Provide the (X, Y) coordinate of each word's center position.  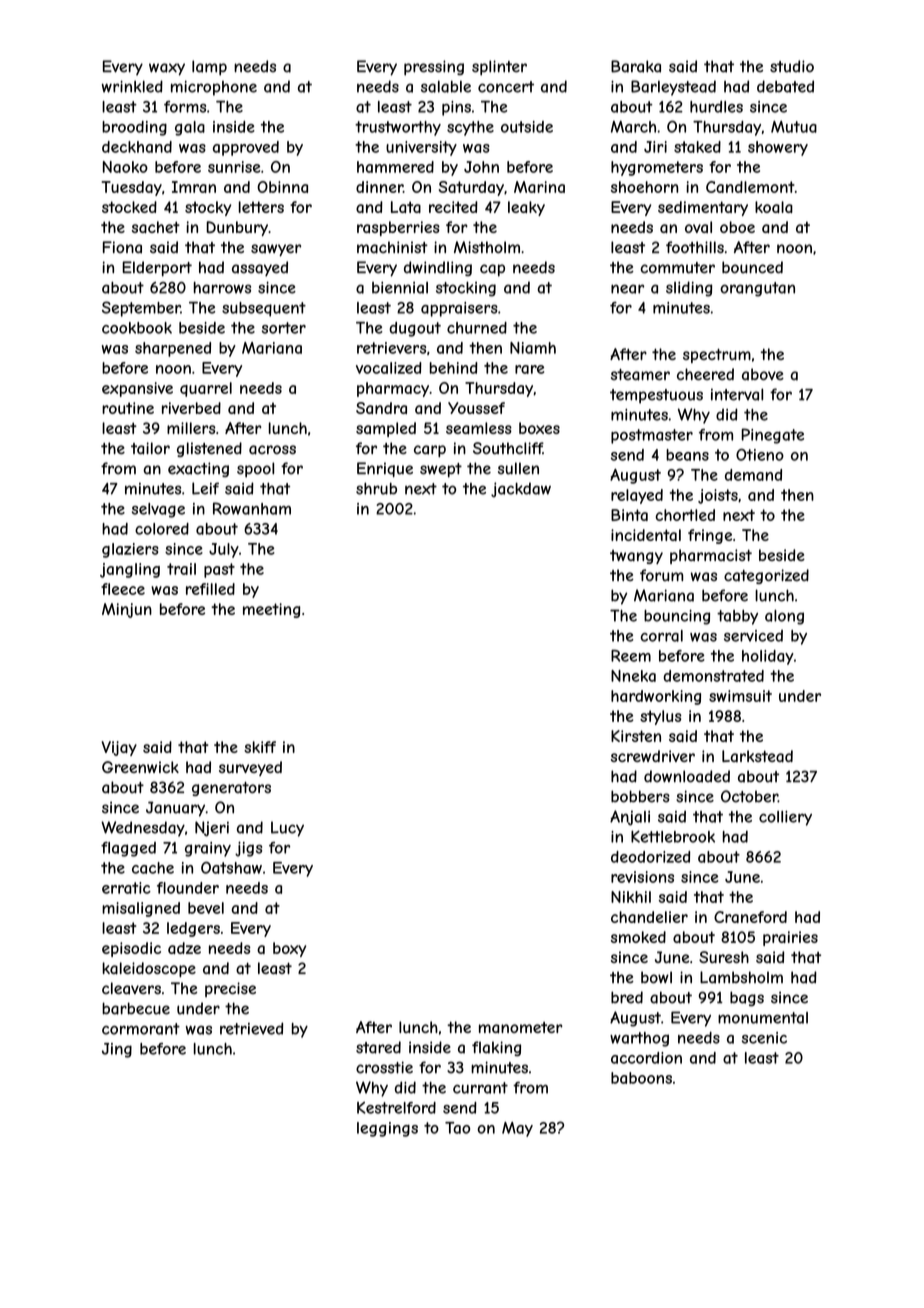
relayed (637, 496)
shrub (376, 488)
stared (378, 1047)
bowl (656, 977)
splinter (499, 68)
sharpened (173, 349)
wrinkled (132, 86)
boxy (289, 949)
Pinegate (772, 436)
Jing (117, 1050)
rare (529, 369)
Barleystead (673, 88)
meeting (271, 610)
